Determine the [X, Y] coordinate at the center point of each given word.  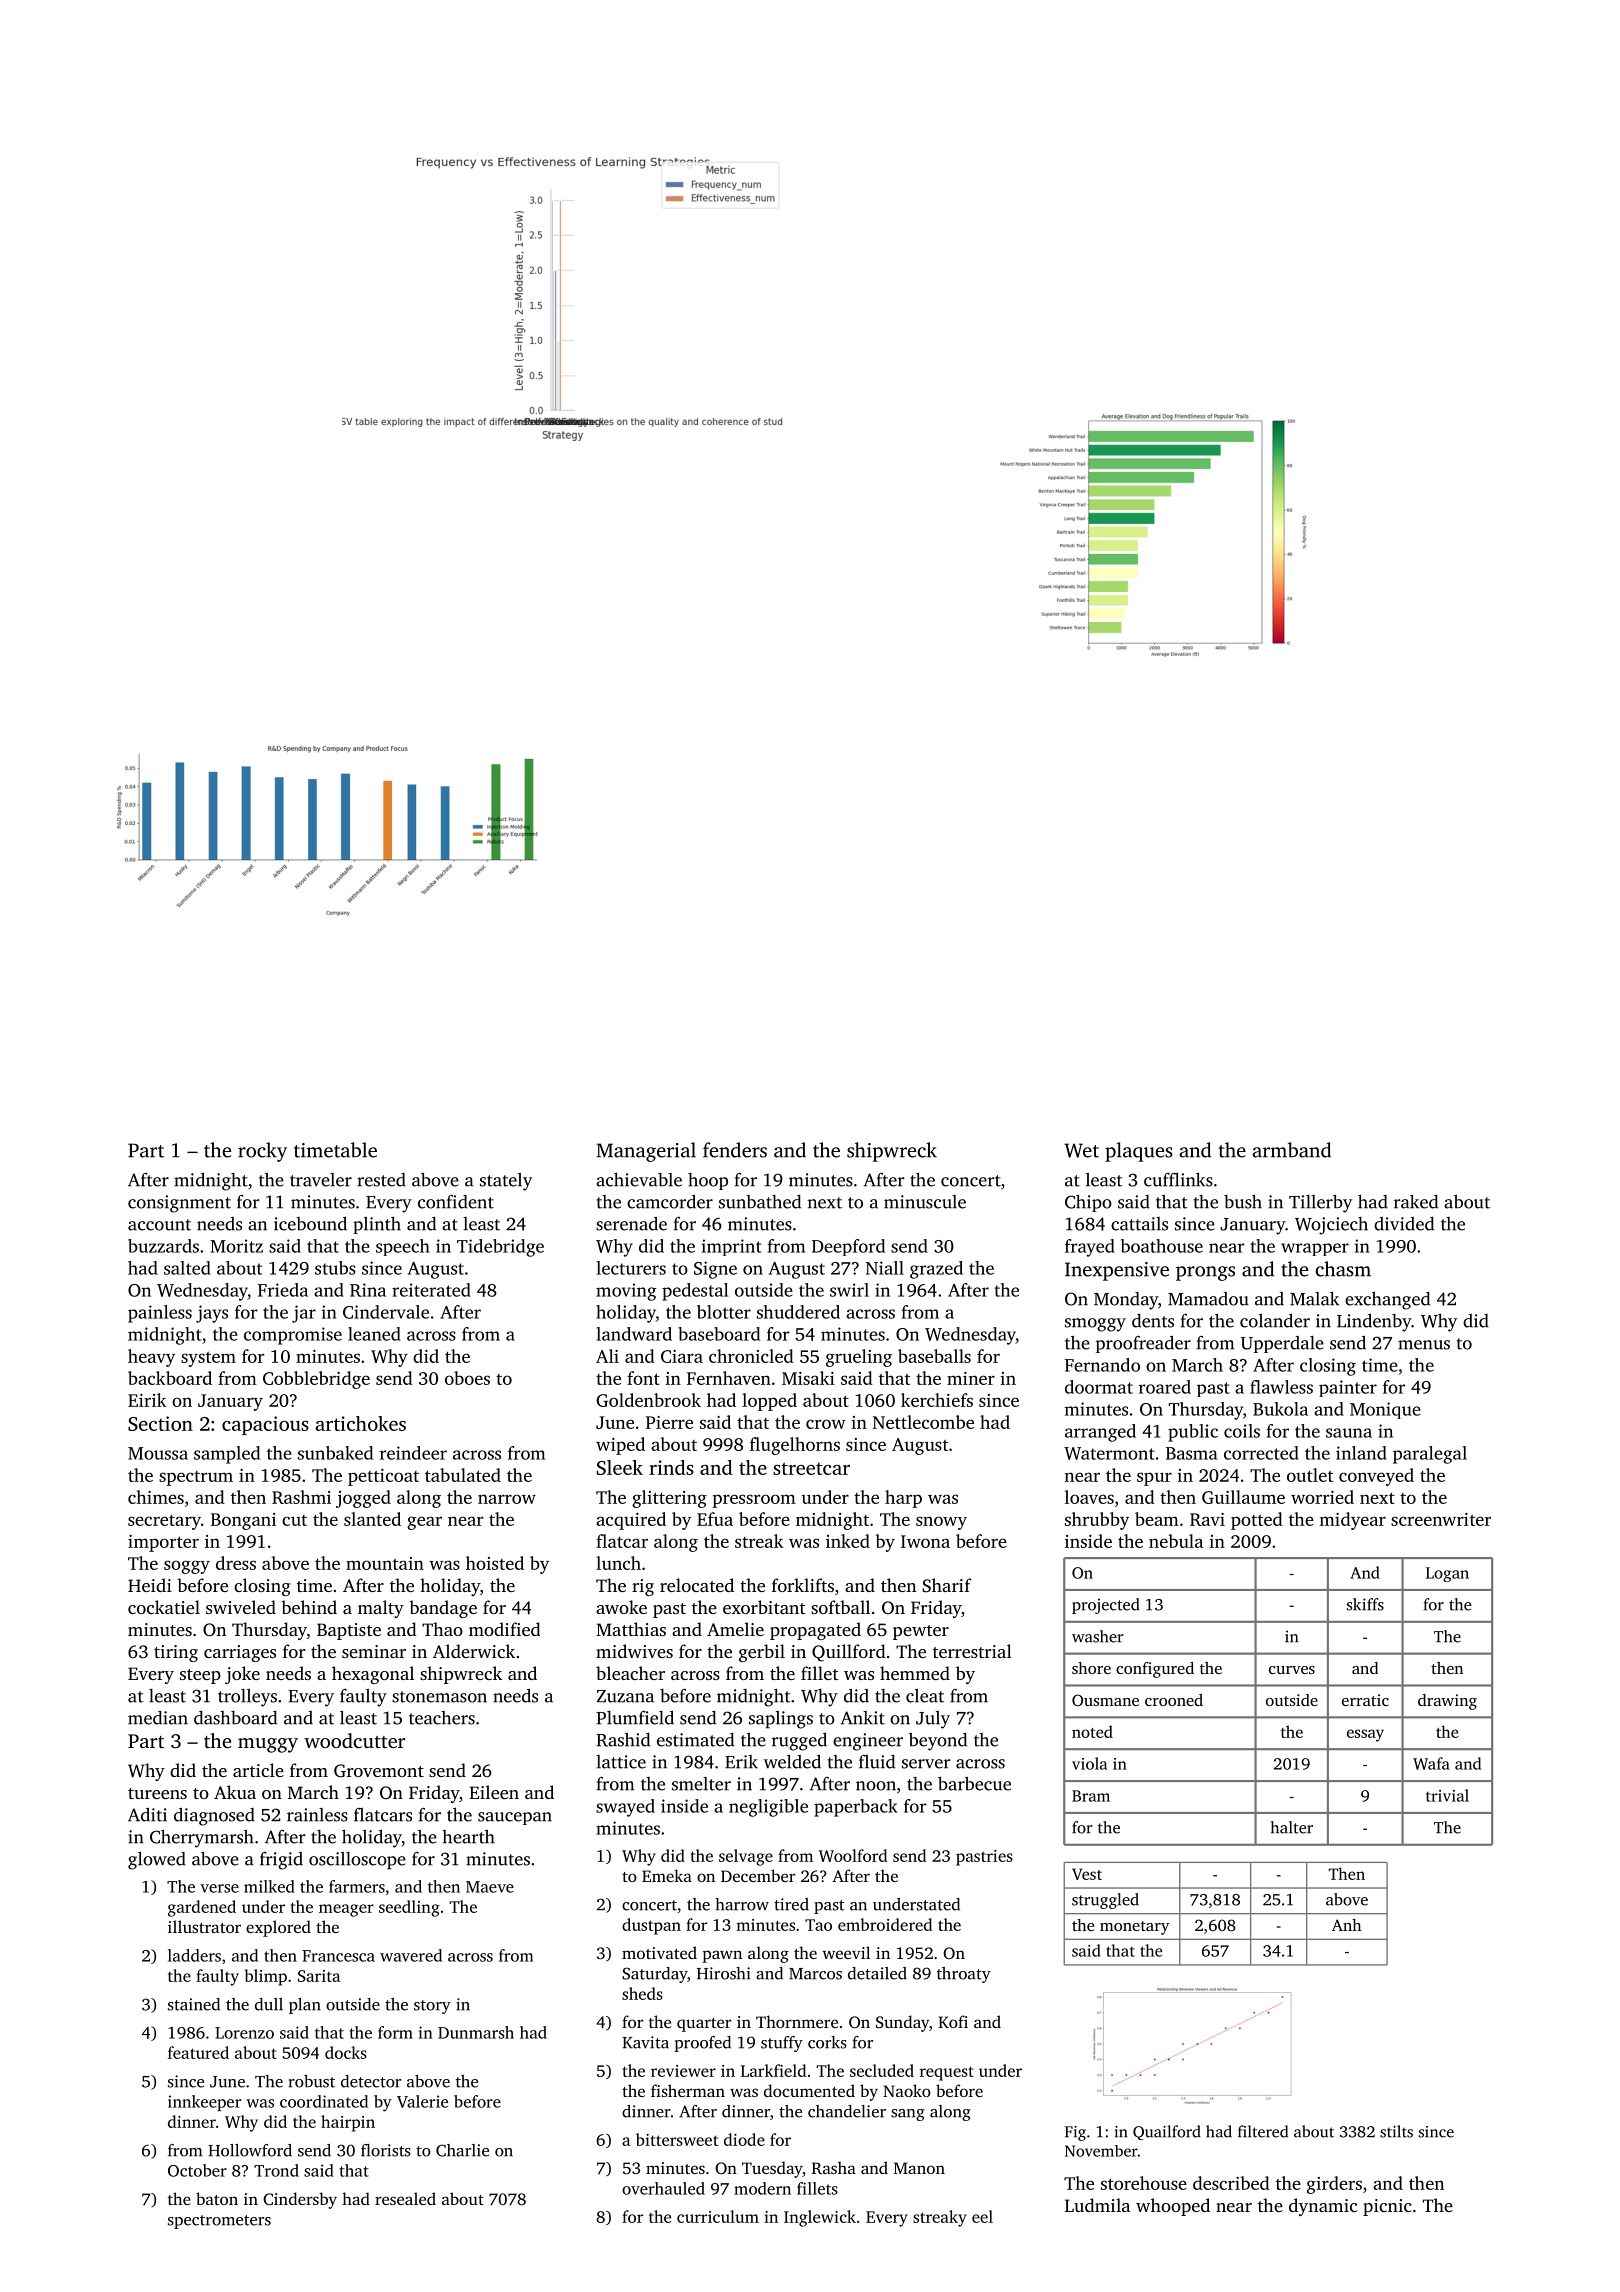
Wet [1081, 1150]
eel [982, 2216]
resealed [405, 2198]
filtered [1263, 2131]
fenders [735, 1150]
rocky [262, 1152]
